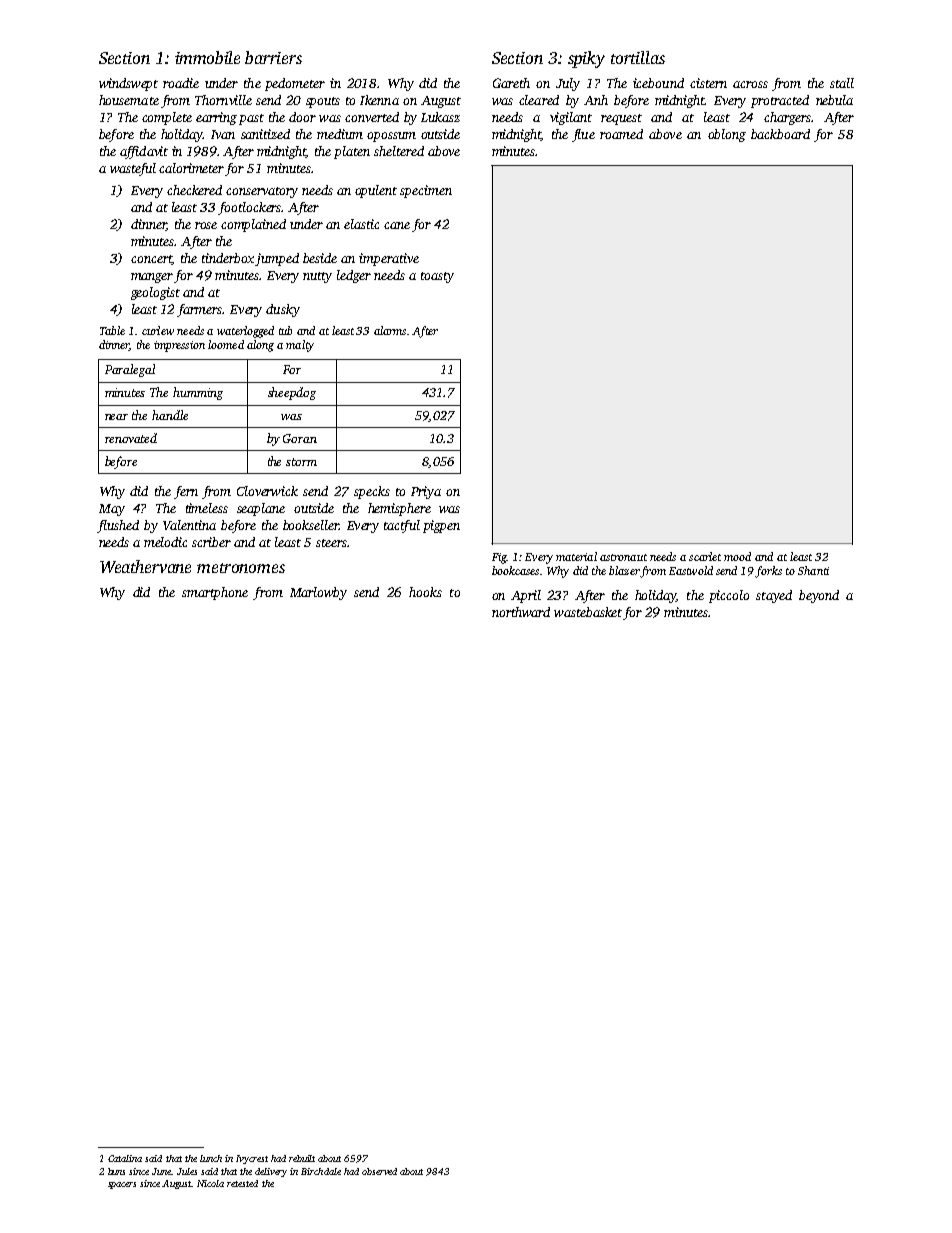  I want to click on stall, so click(842, 83).
